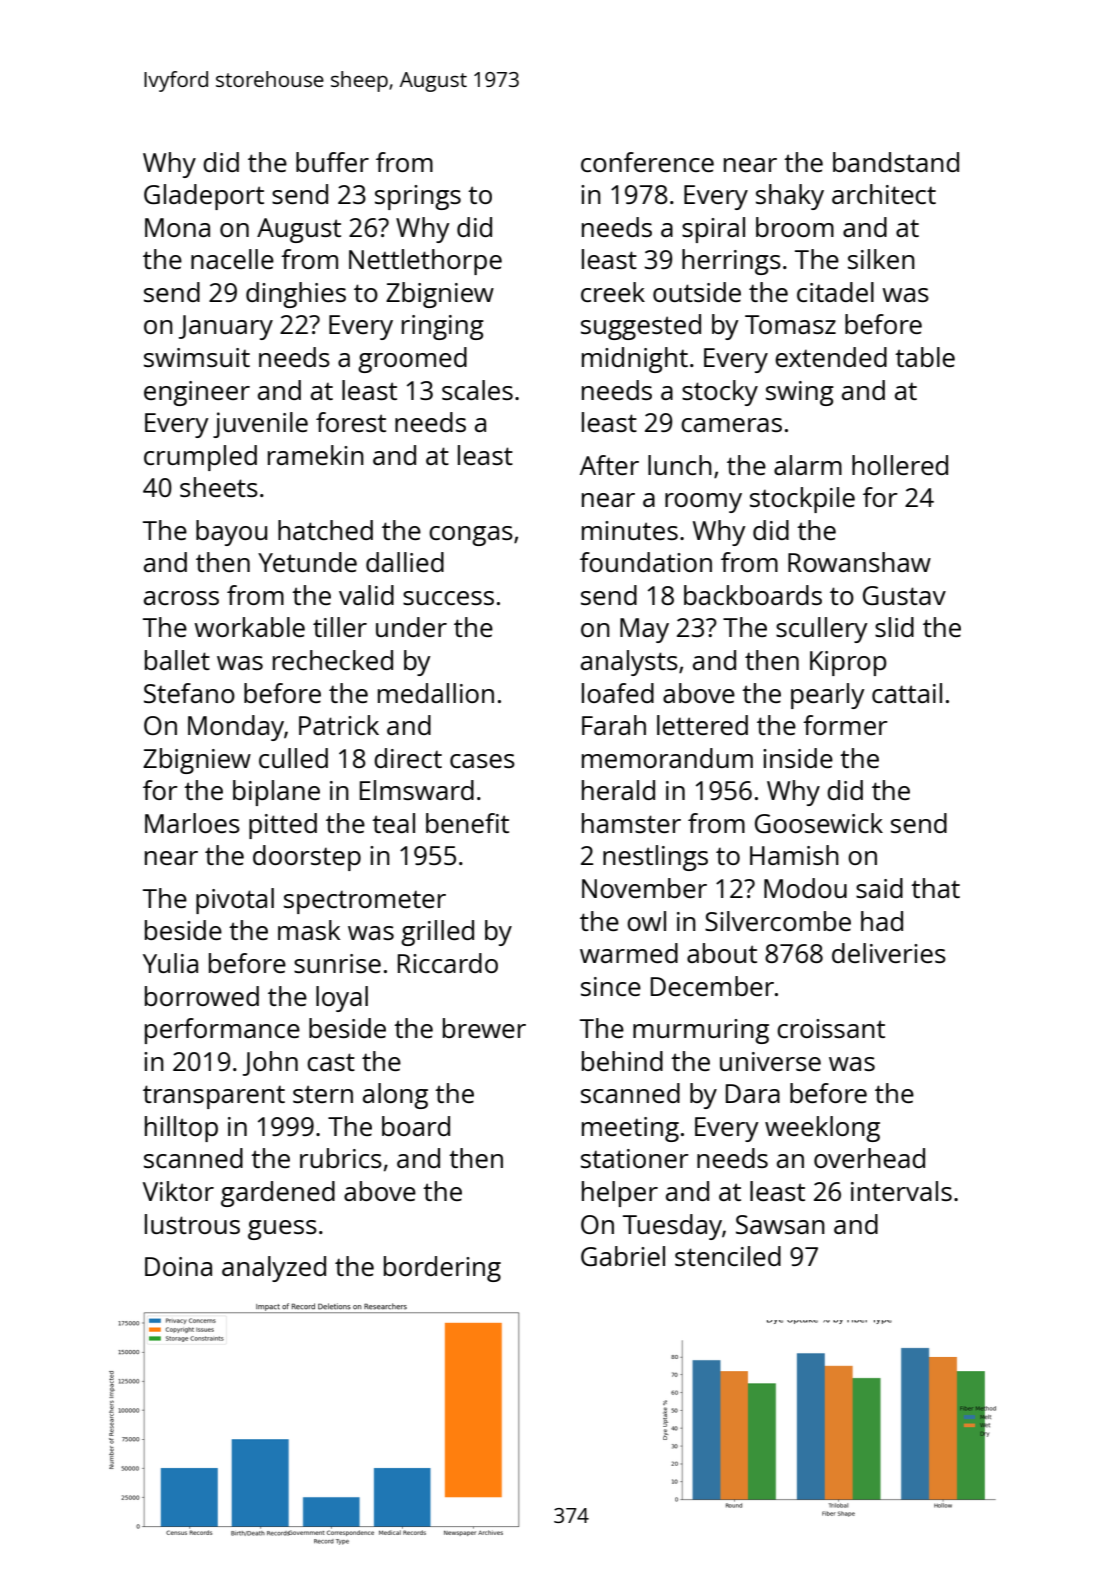 The width and height of the document is (1107, 1572). I want to click on Sawsan, so click(780, 1224).
